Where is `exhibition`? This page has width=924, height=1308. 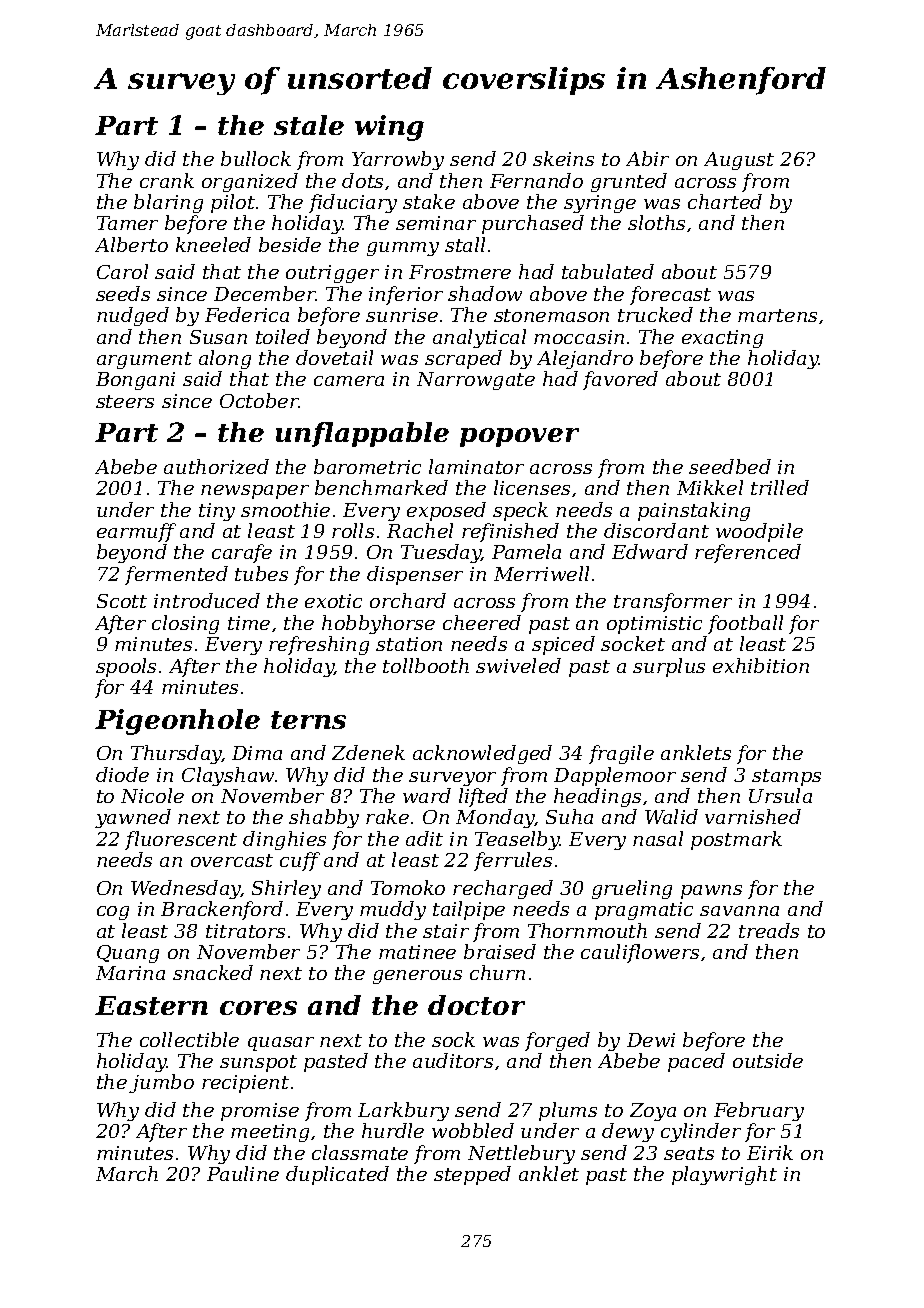 exhibition is located at coordinates (761, 665).
